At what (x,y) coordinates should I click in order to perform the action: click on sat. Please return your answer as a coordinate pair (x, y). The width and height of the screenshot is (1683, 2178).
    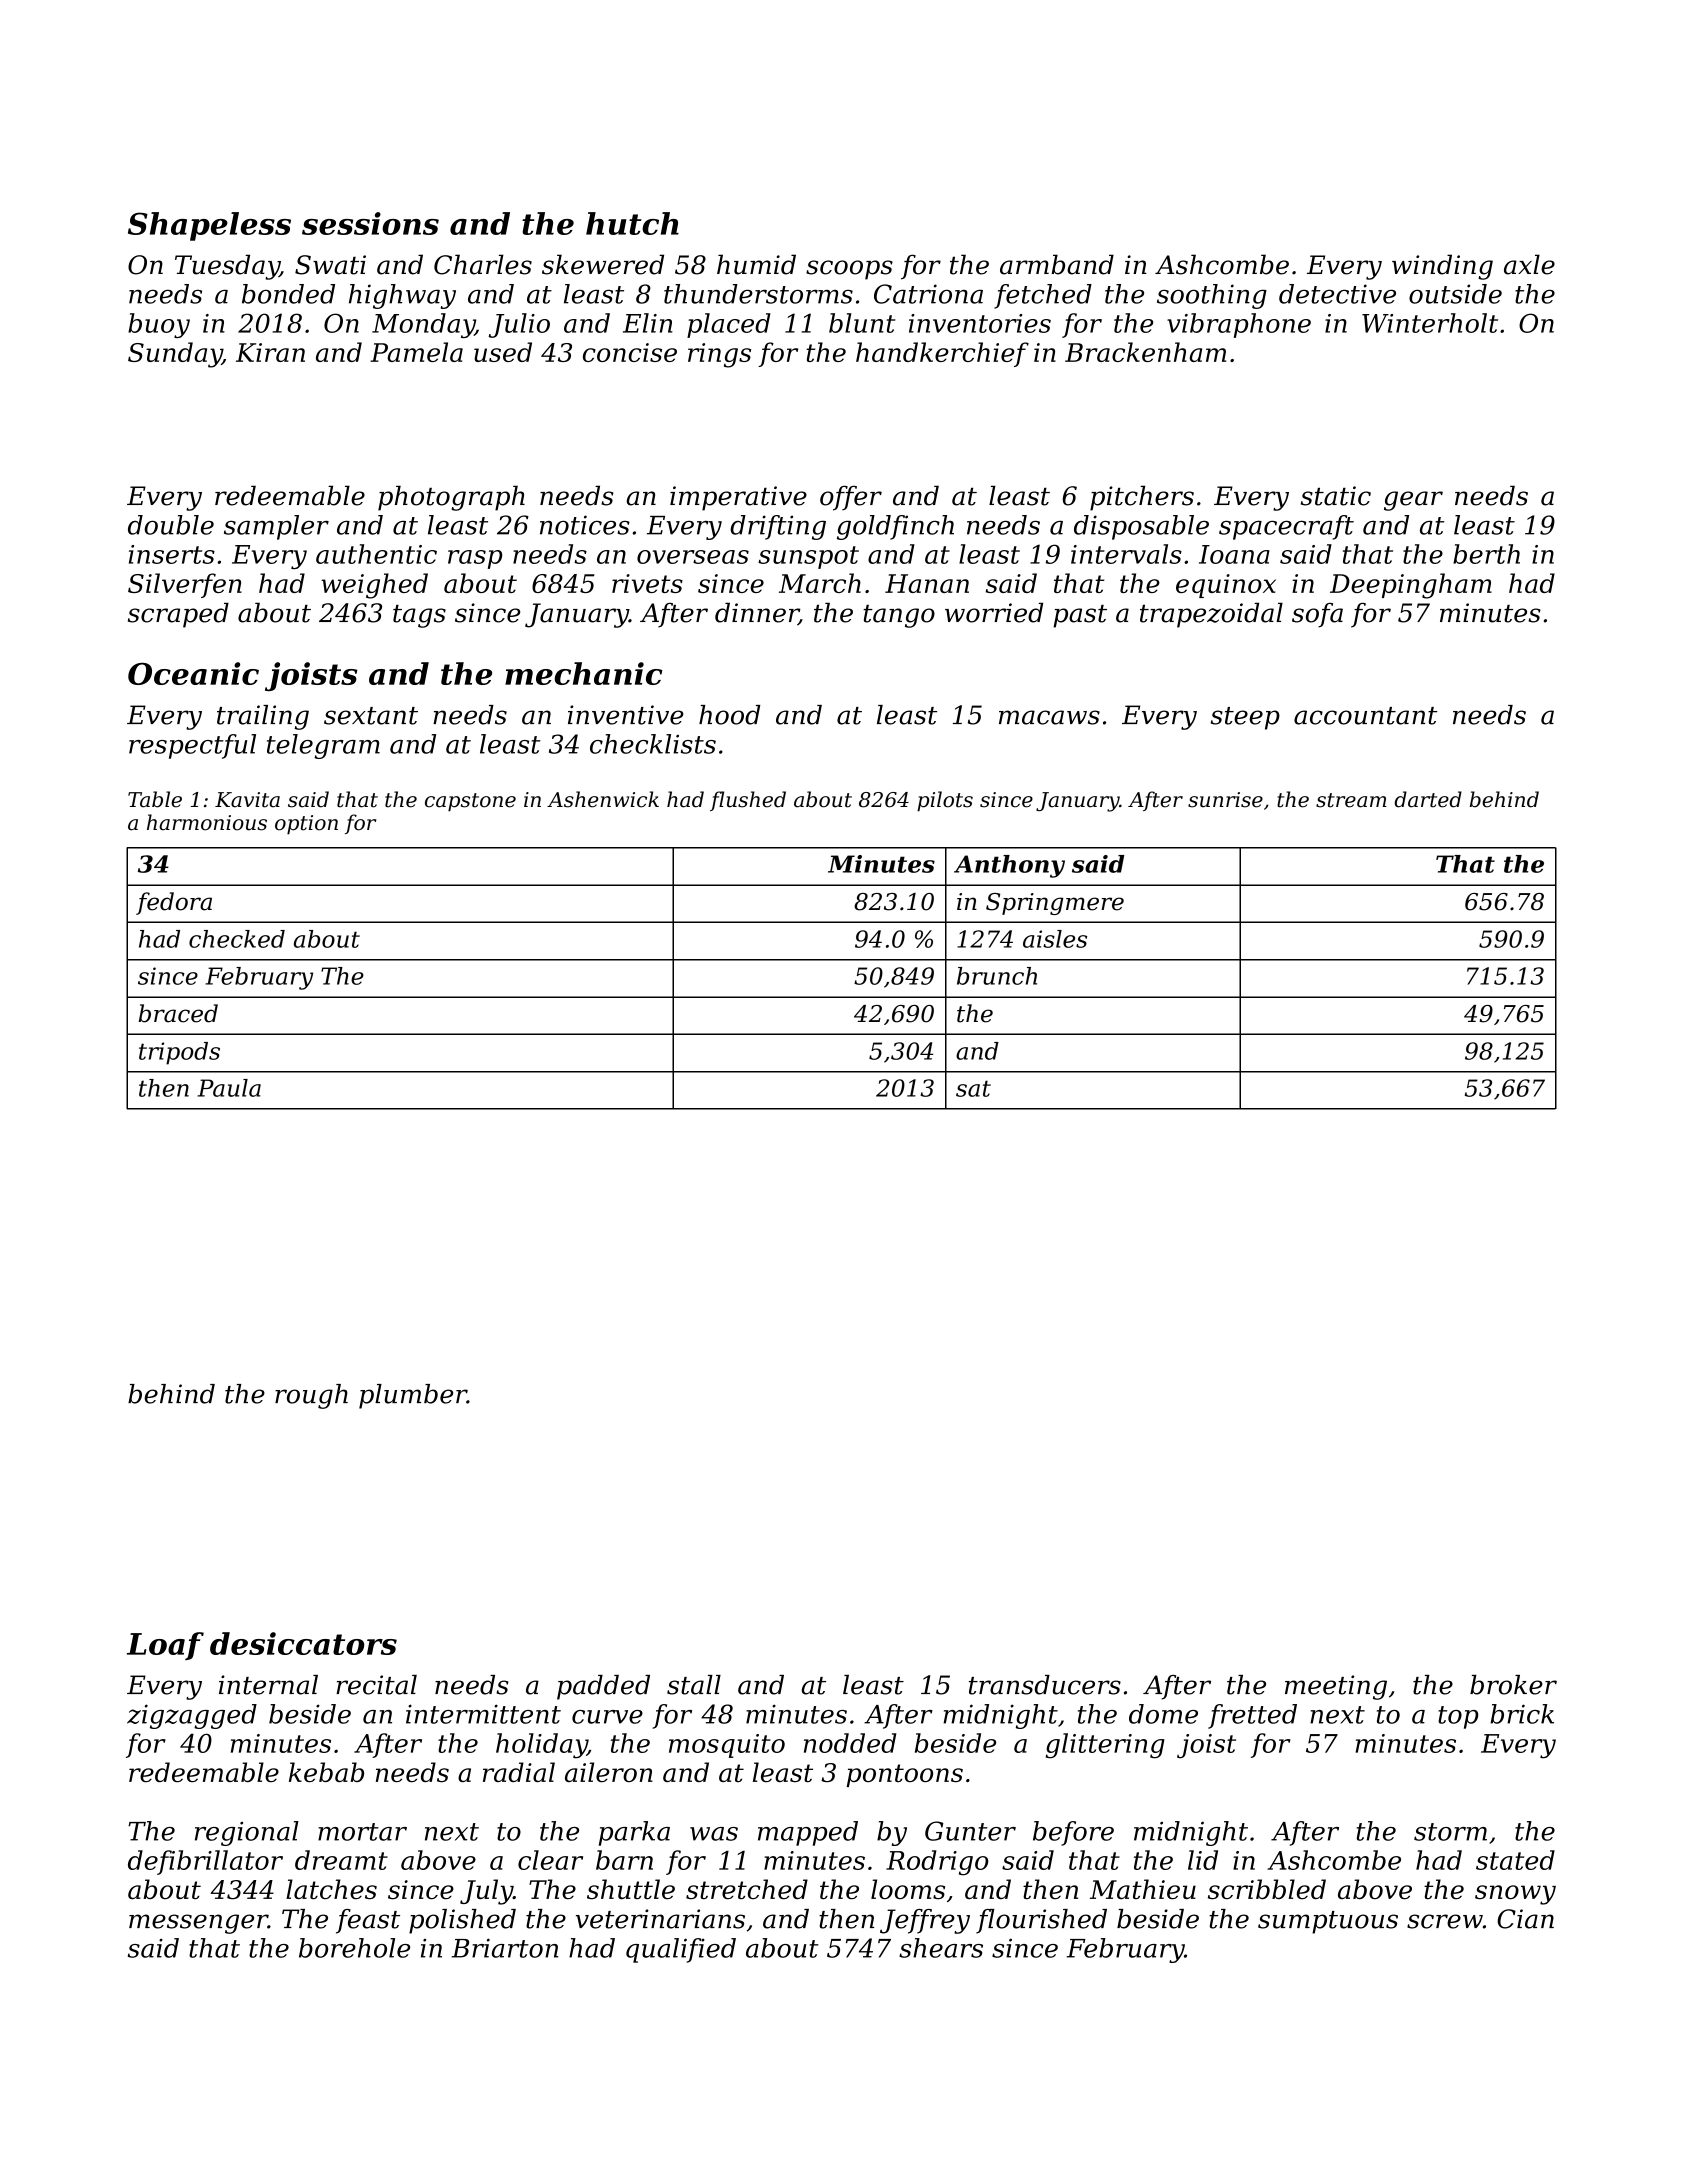
    Looking at the image, I should click on (973, 1088).
